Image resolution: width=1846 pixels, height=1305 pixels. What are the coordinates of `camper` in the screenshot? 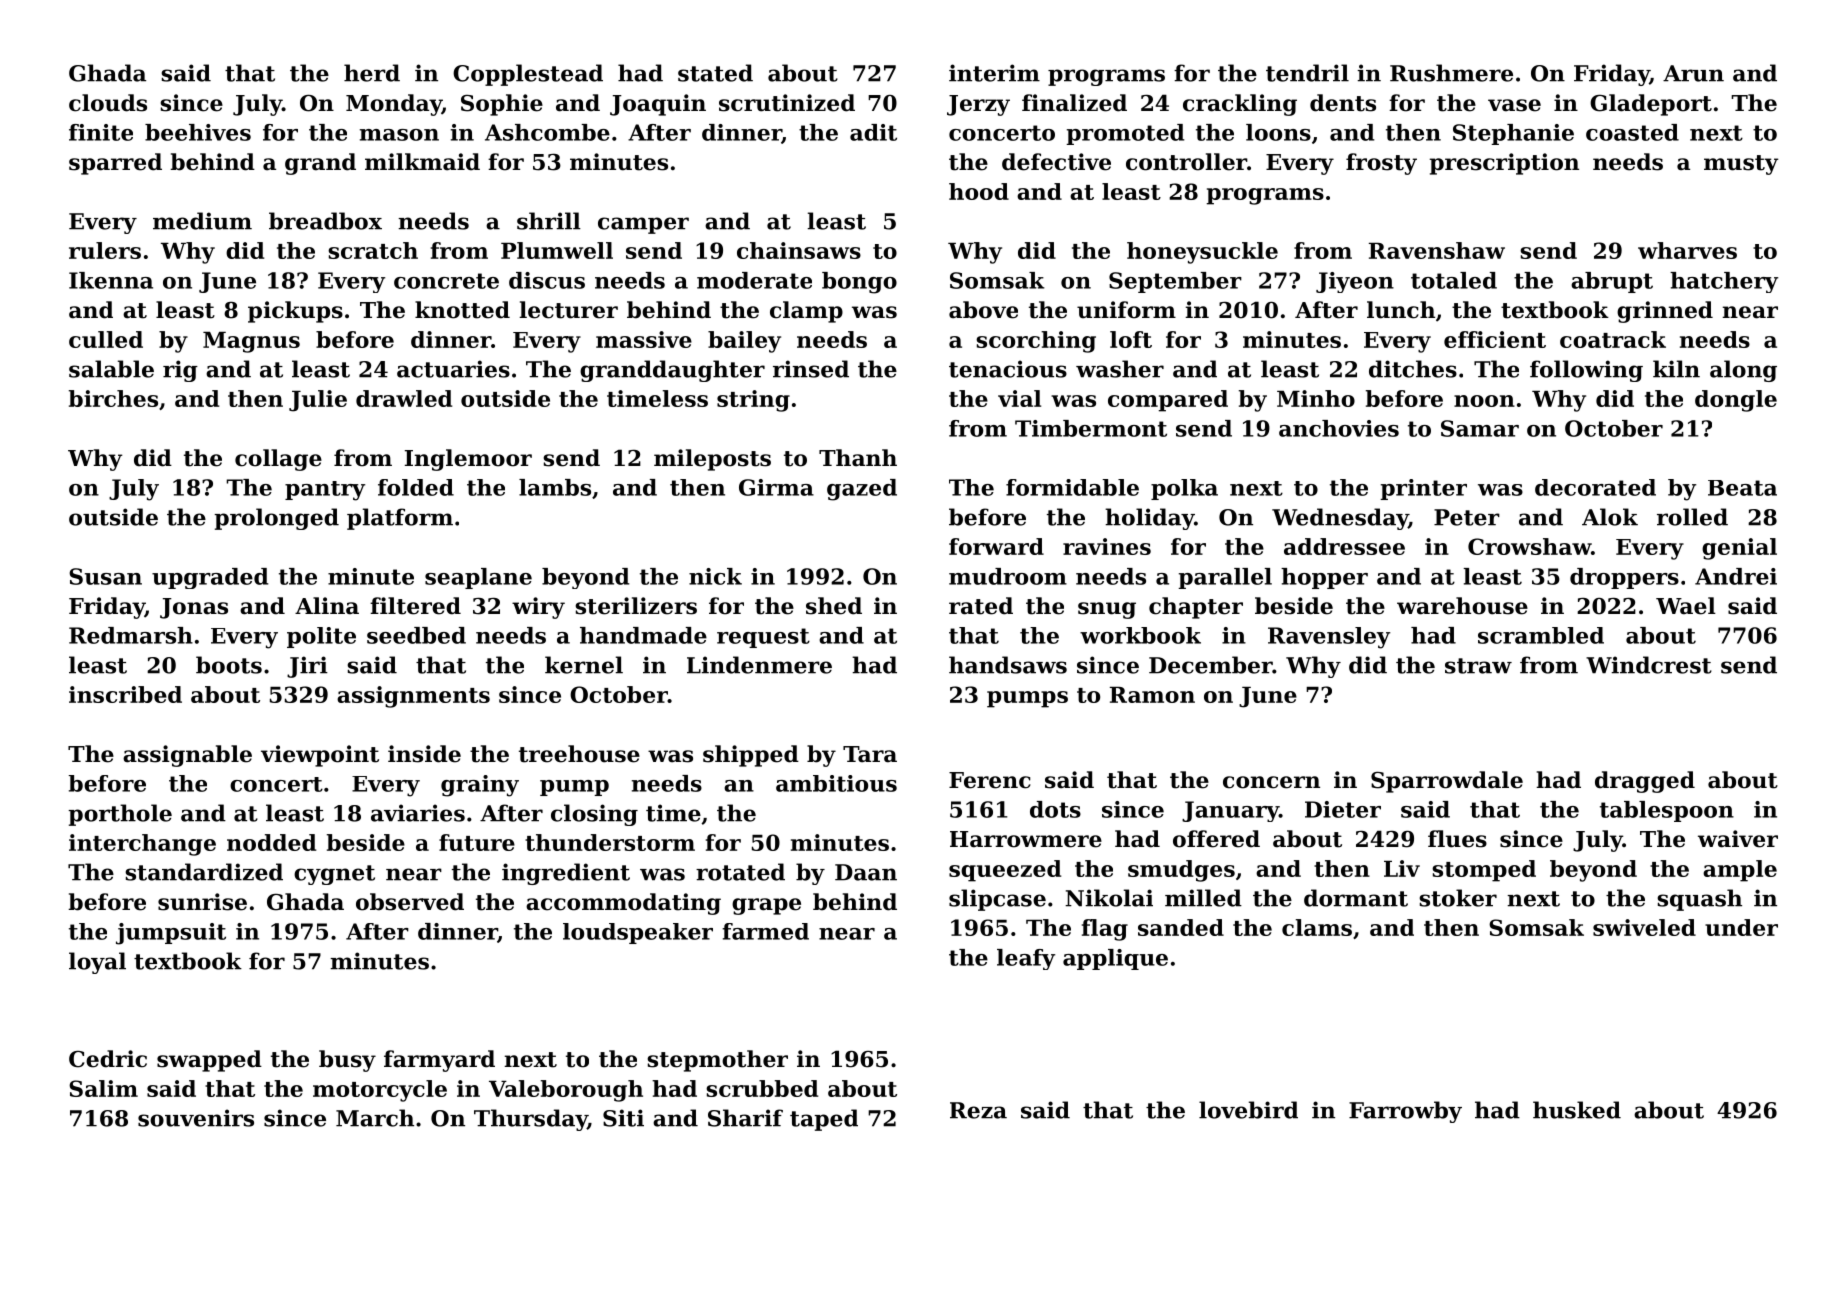 It's located at (643, 225).
